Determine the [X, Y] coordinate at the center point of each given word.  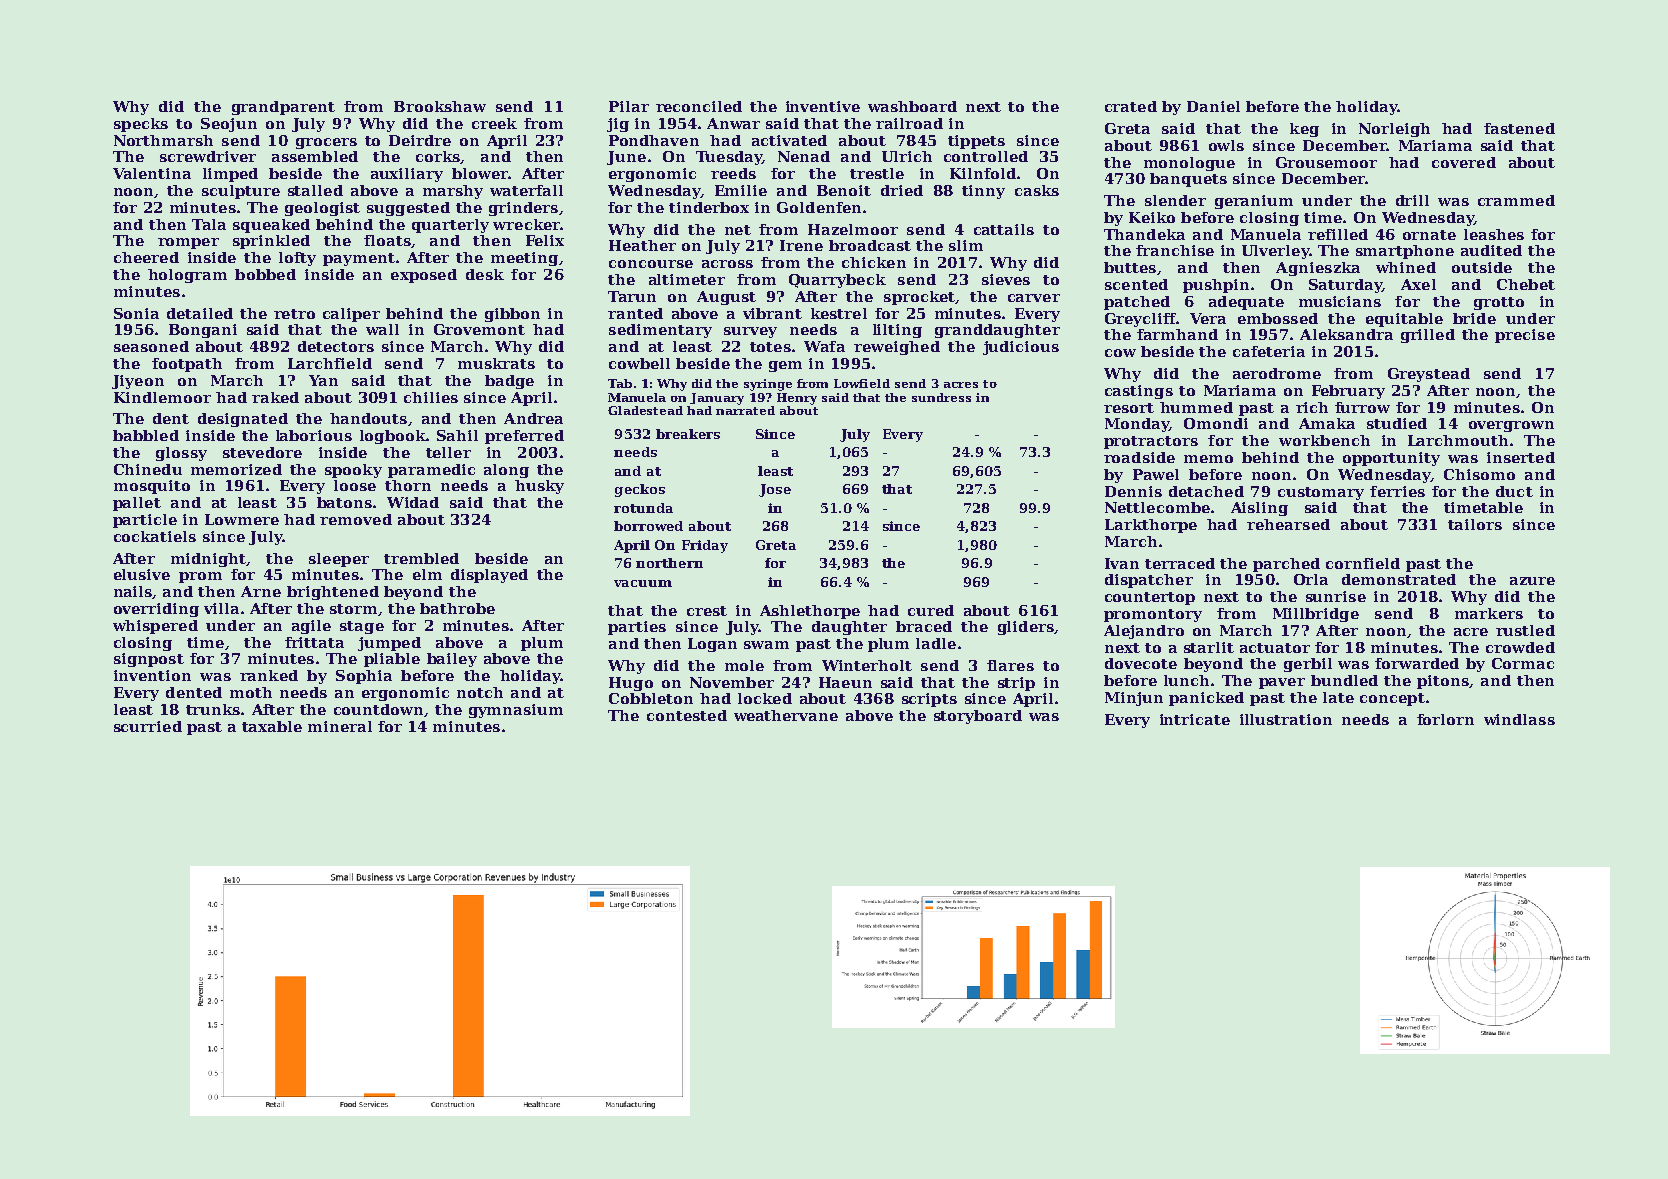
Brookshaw [440, 106]
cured [931, 610]
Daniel [1213, 106]
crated [1131, 106]
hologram [187, 276]
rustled [1525, 630]
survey [750, 332]
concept [1392, 699]
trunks [213, 709]
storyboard [978, 717]
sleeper [339, 560]
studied [1397, 423]
